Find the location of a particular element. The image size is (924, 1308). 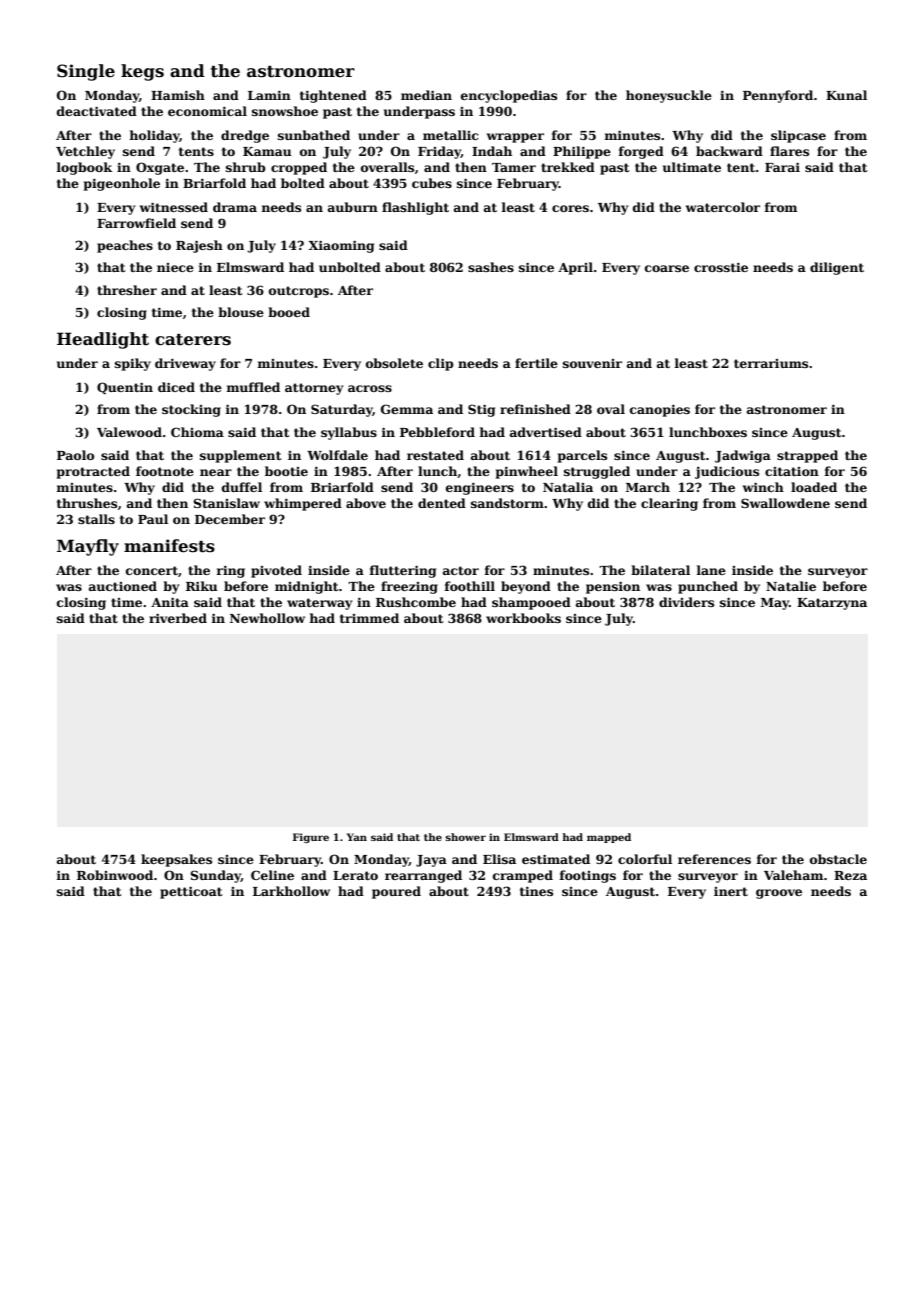

Robinwood is located at coordinates (115, 875).
